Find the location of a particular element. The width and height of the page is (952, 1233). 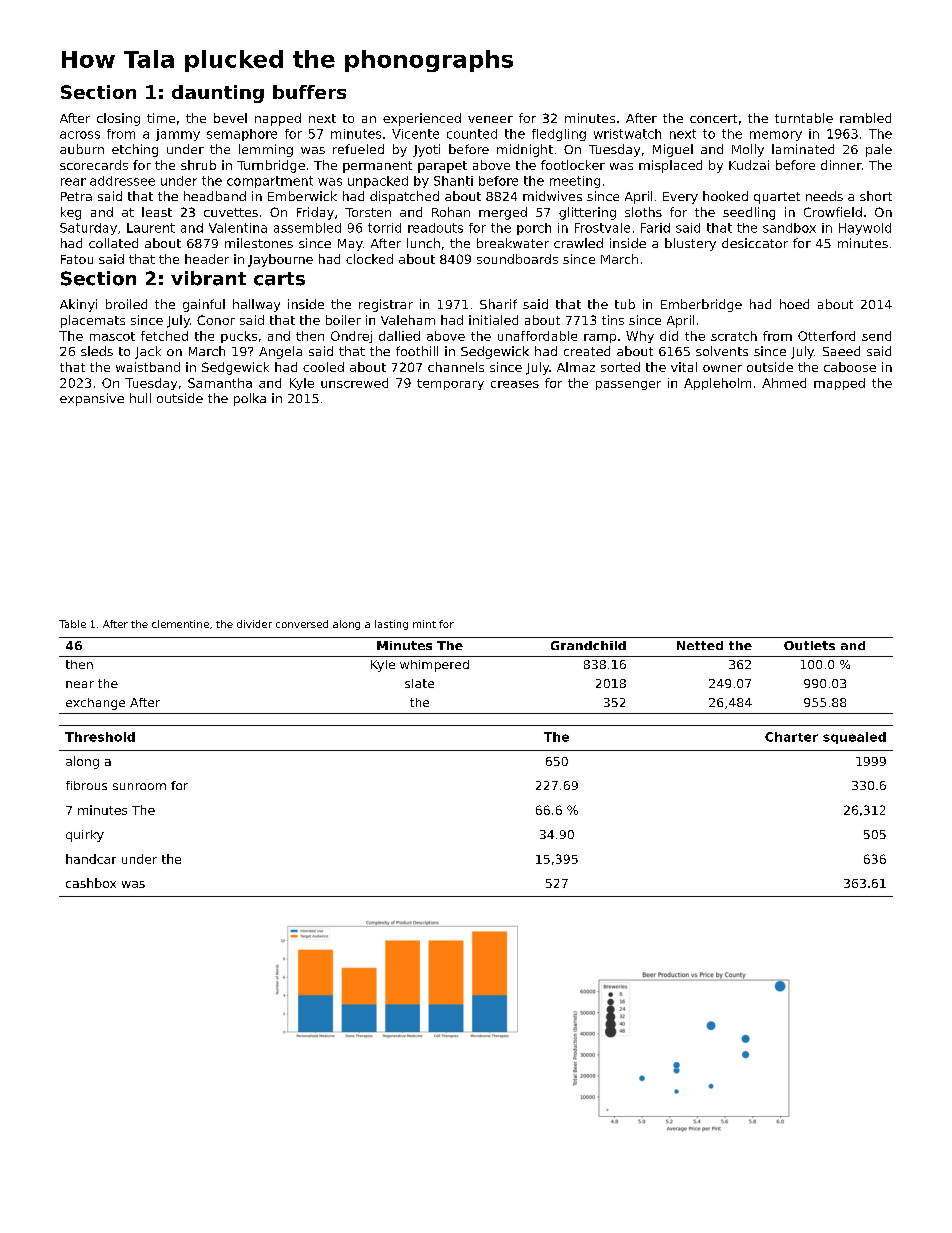

creases is located at coordinates (515, 384).
